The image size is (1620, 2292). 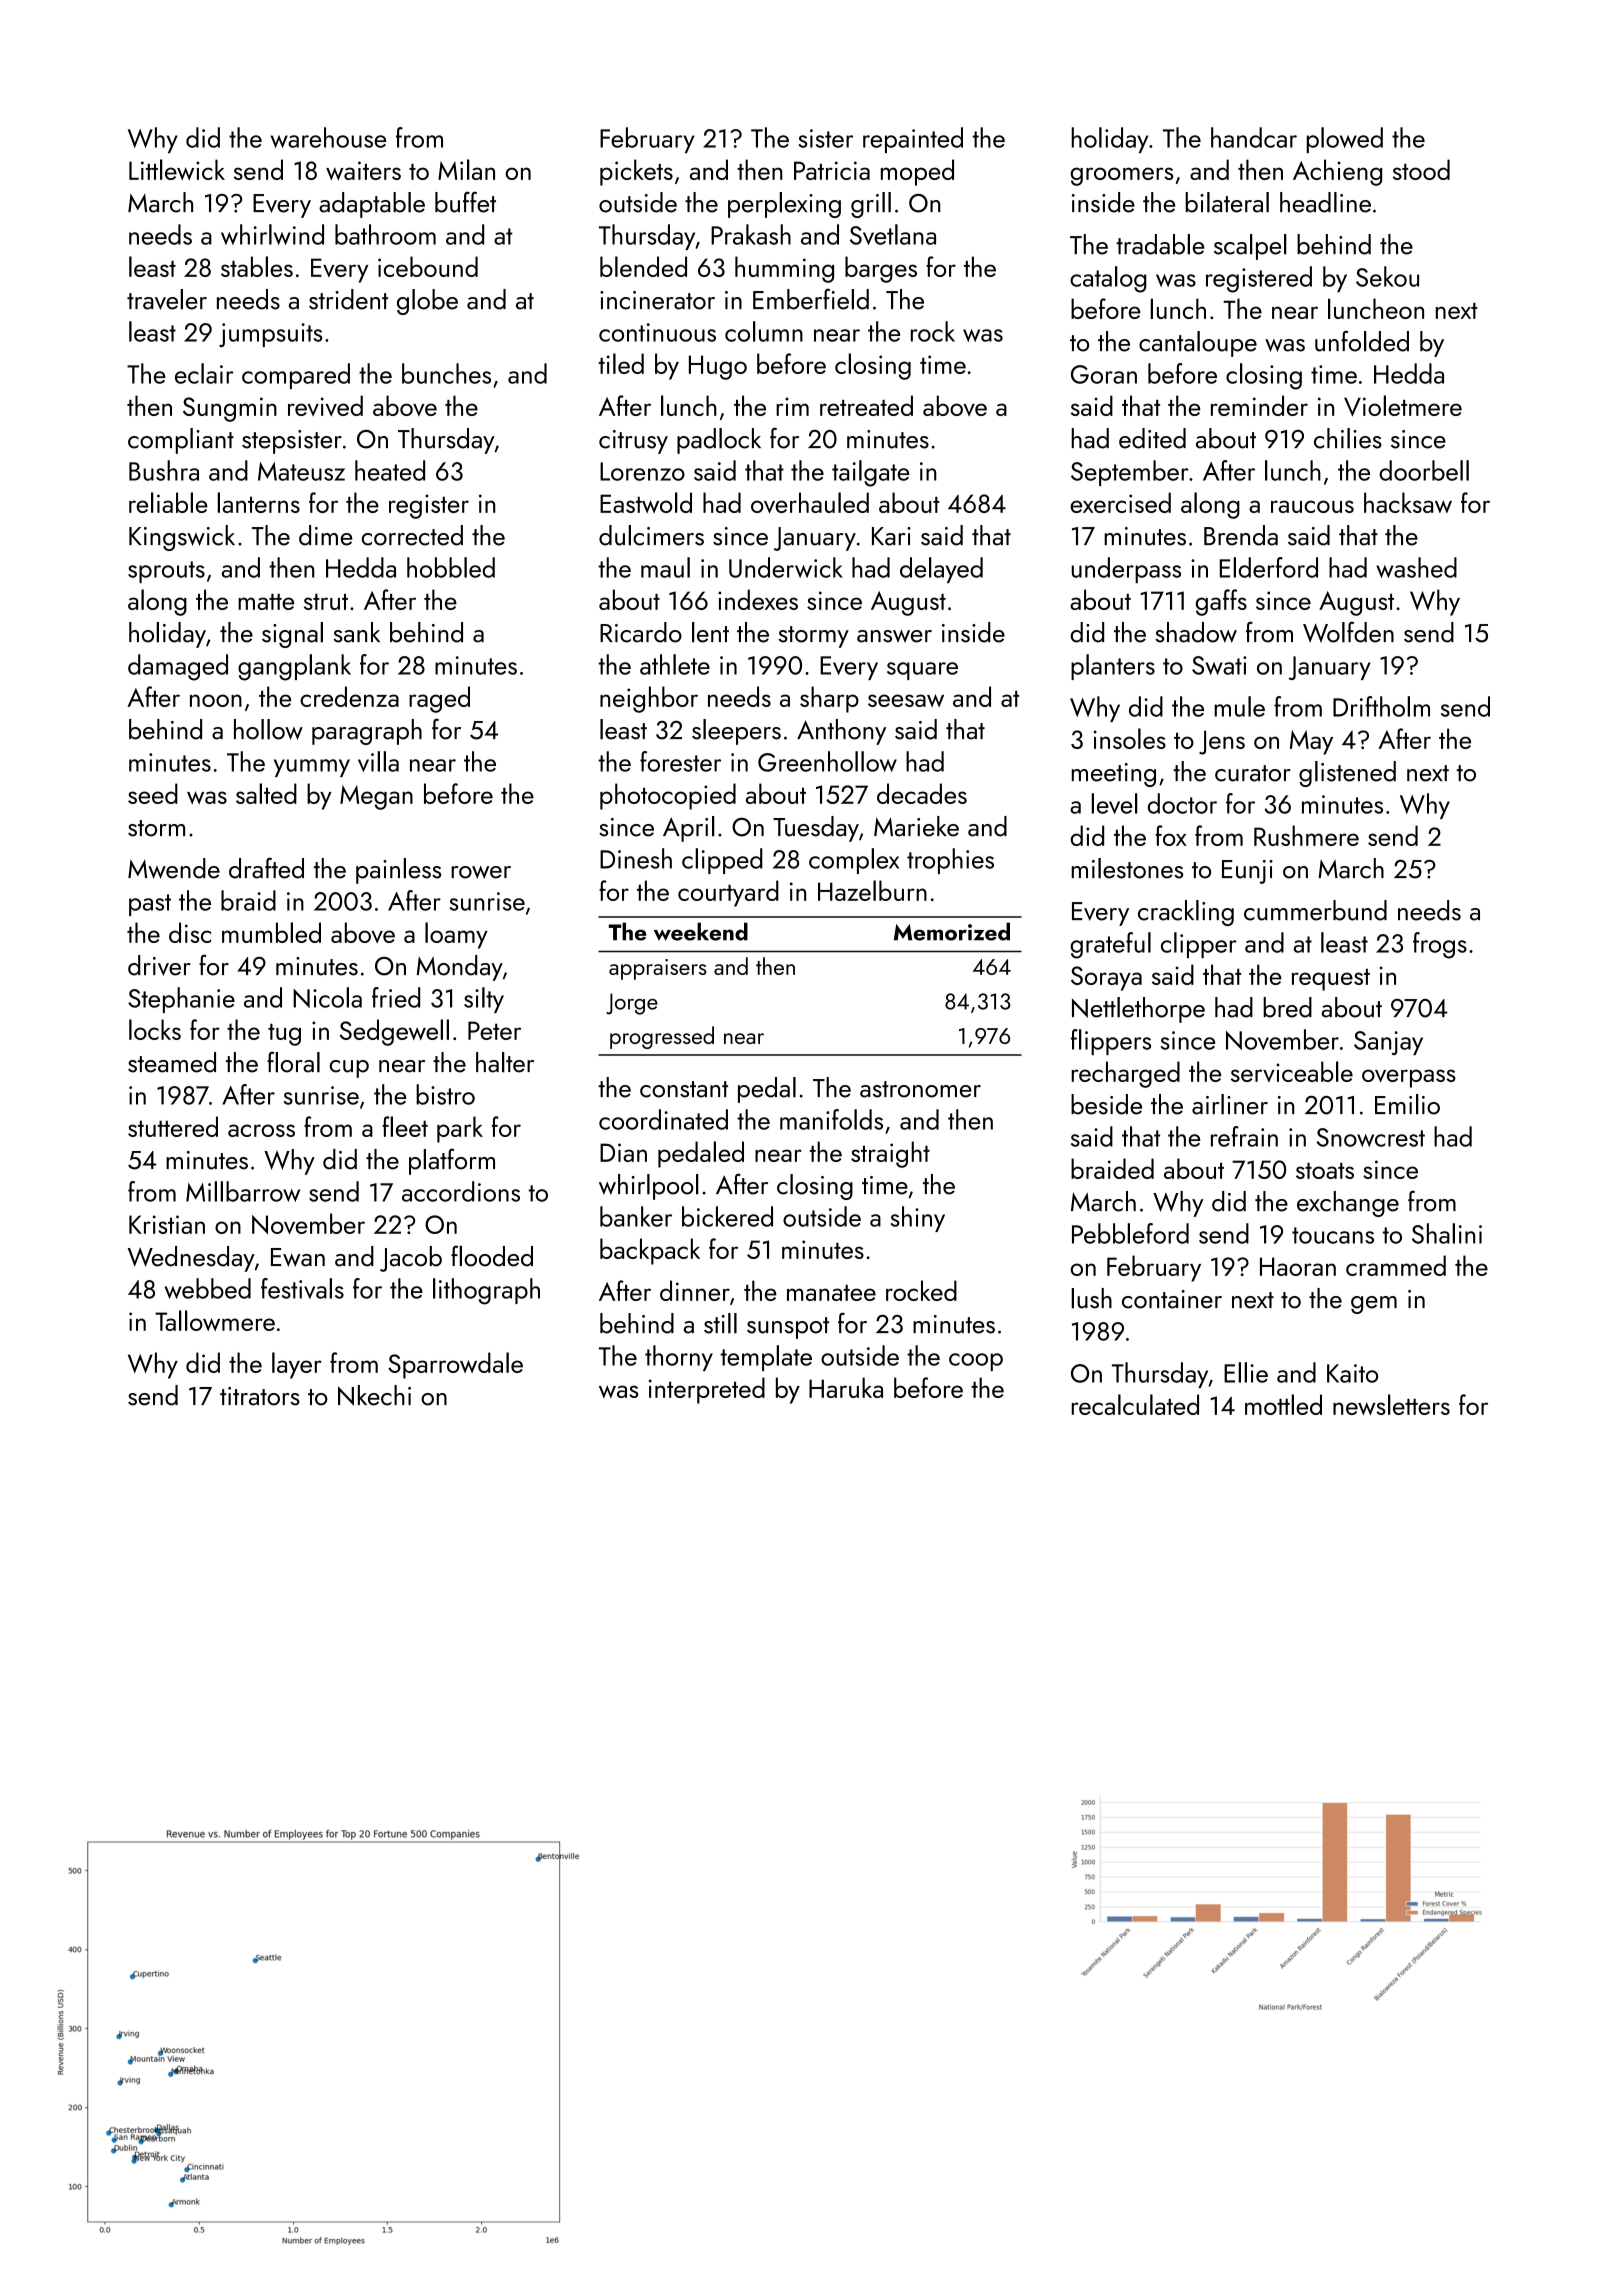 I want to click on manatee, so click(x=831, y=1293).
